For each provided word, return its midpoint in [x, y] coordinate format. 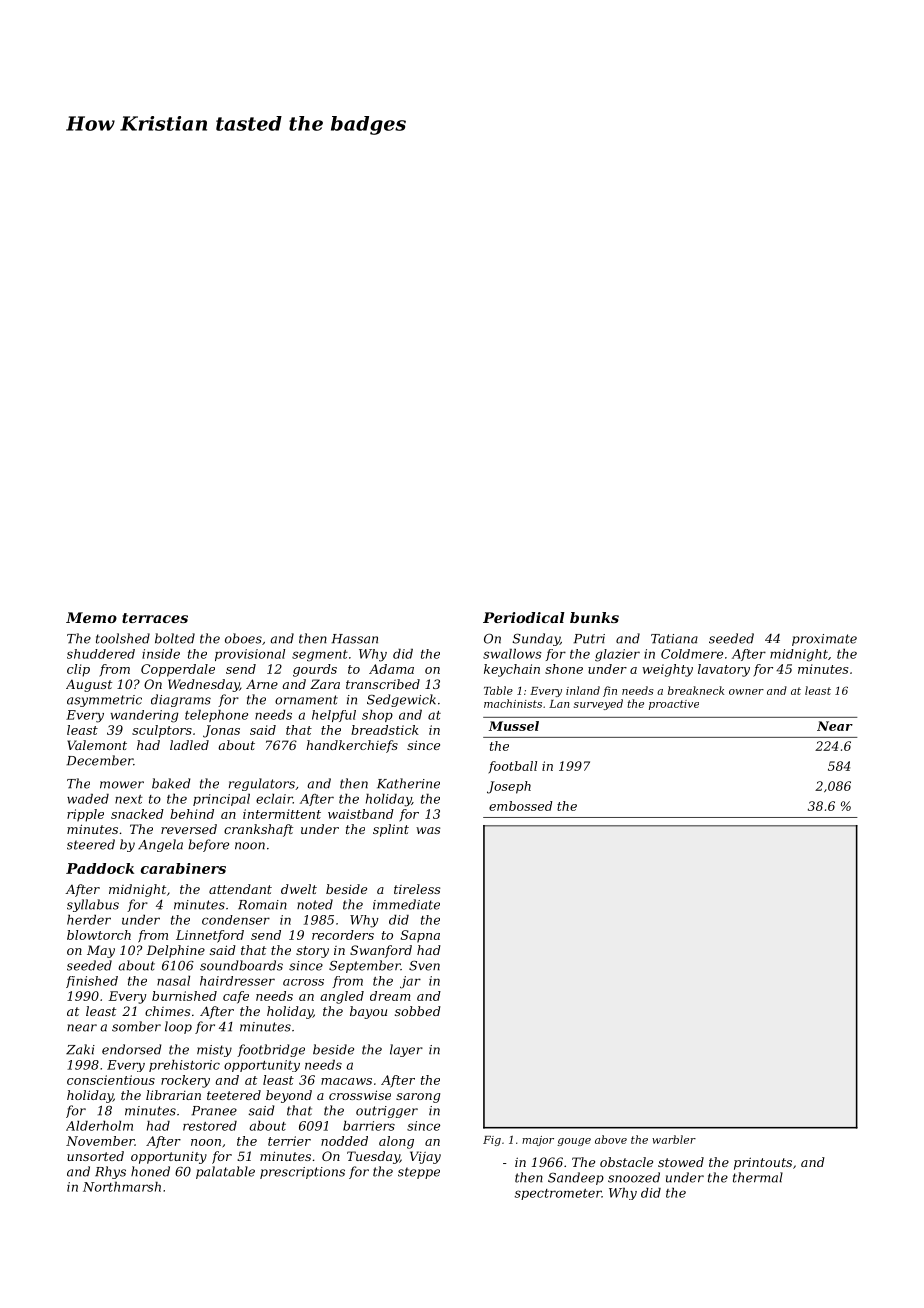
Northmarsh [122, 1187]
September [365, 966]
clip [78, 670]
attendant [240, 889]
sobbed [418, 1011]
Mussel [514, 726]
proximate [824, 640]
